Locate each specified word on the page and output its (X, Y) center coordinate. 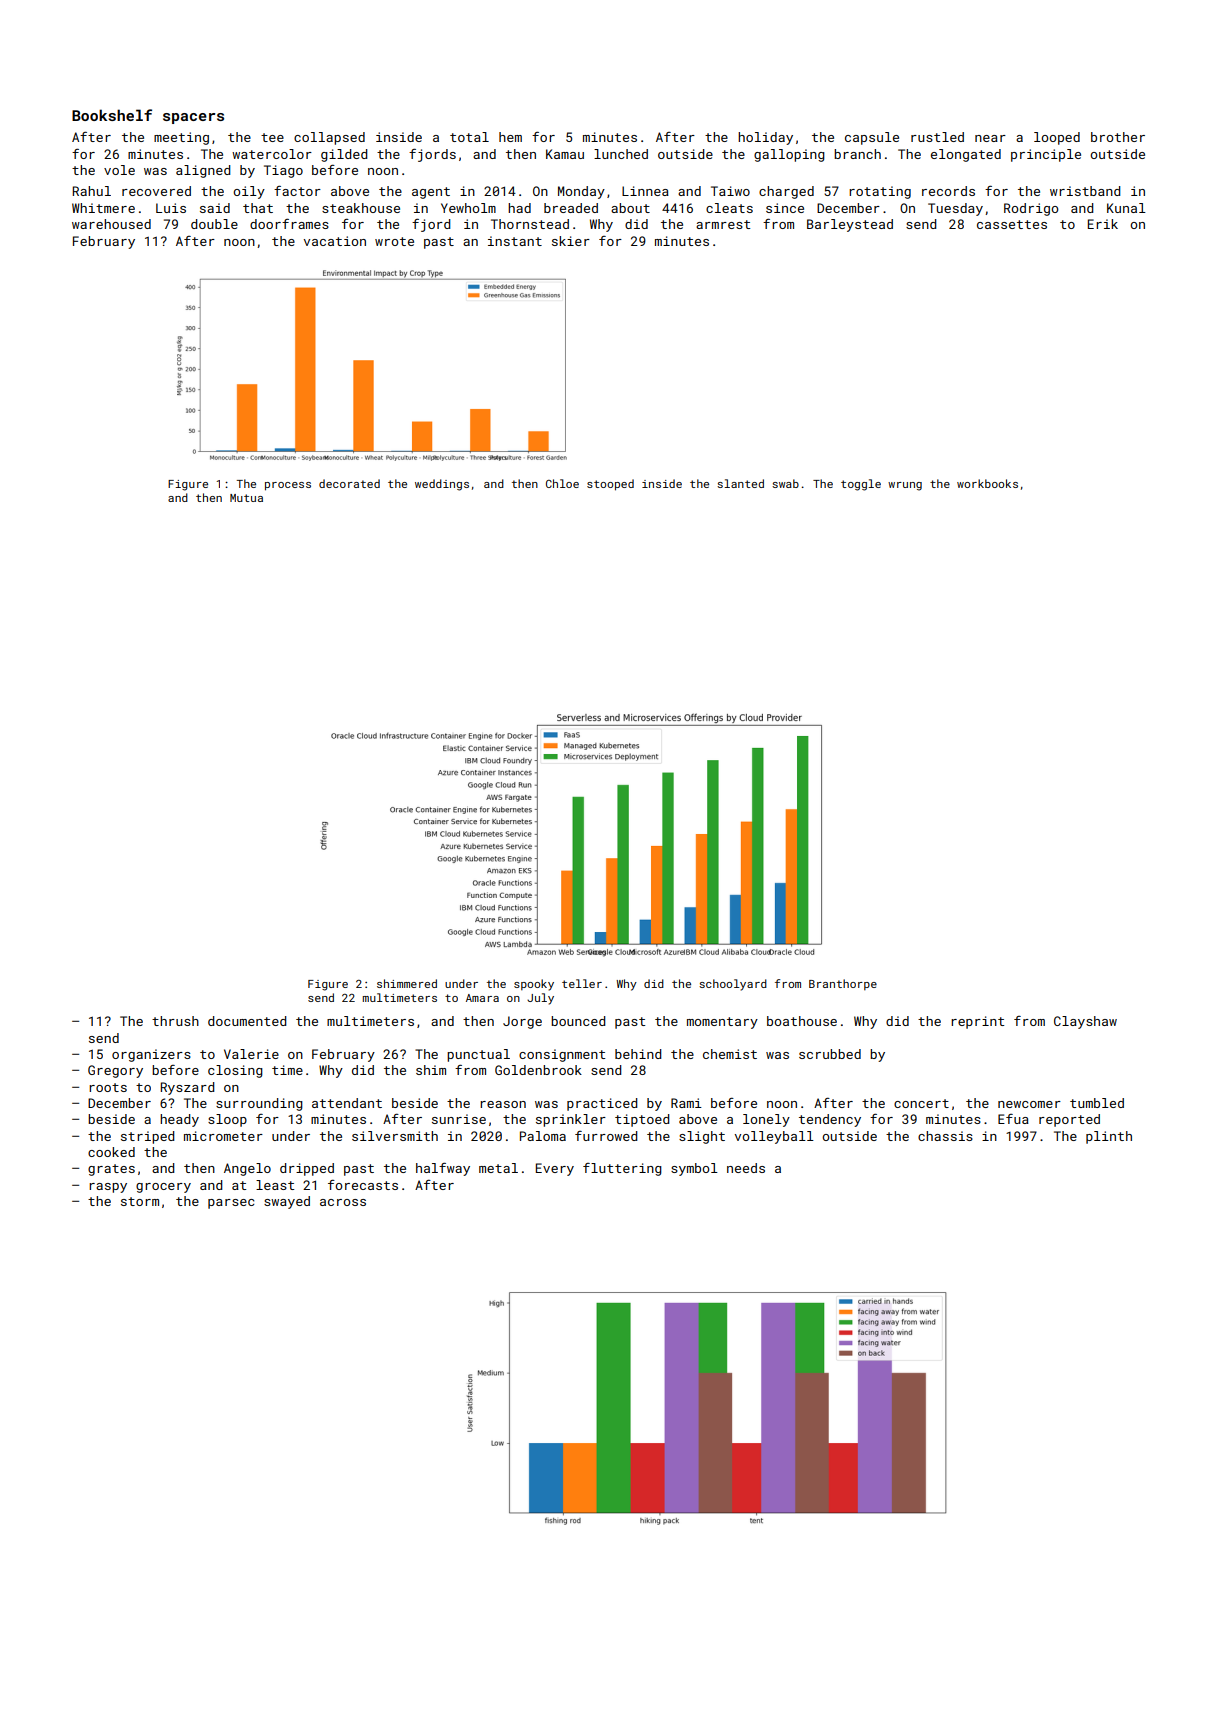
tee (272, 137)
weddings (442, 485)
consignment (562, 1055)
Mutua (246, 498)
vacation (335, 241)
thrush (175, 1021)
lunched (621, 154)
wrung (905, 486)
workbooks (987, 483)
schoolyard (733, 985)
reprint (977, 1022)
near (990, 138)
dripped (307, 1169)
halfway (443, 1169)
